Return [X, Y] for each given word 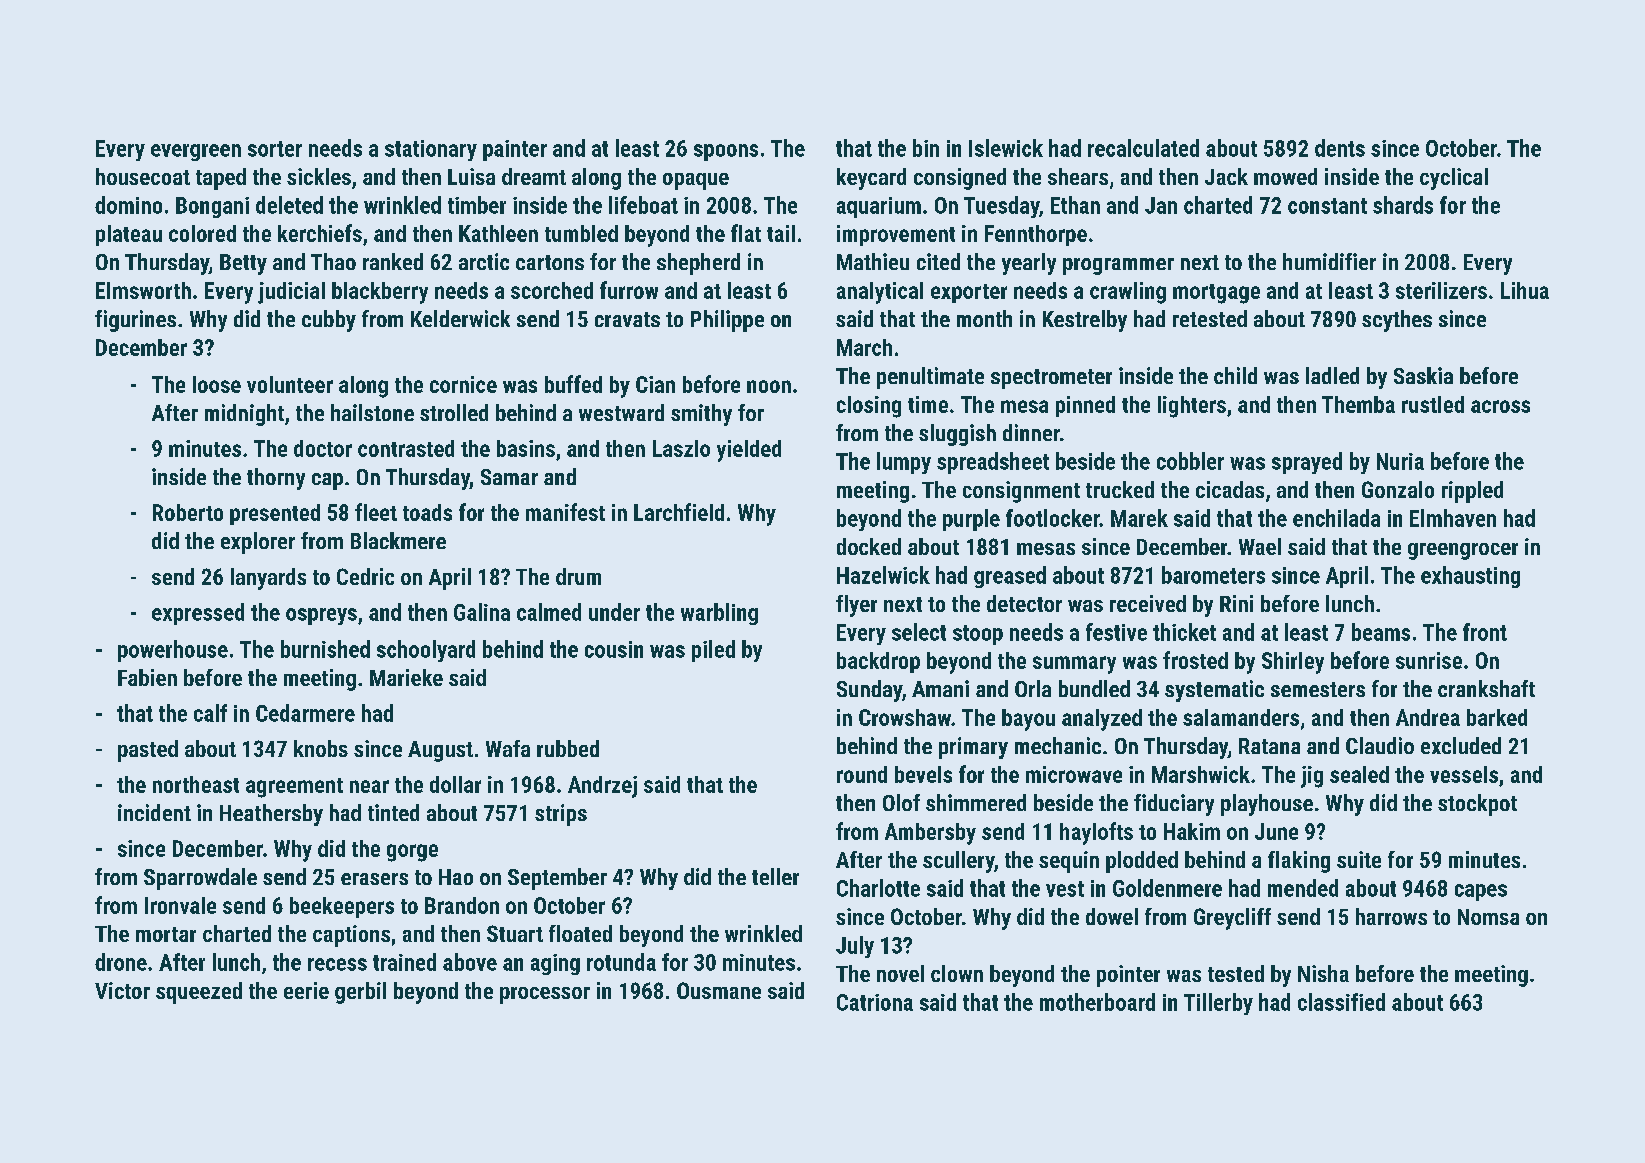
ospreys [321, 616]
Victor [122, 990]
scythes [1397, 321]
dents [1340, 148]
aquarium [879, 207]
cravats [627, 319]
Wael [1260, 546]
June [1276, 831]
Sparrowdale [200, 879]
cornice [463, 384]
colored [202, 233]
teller [775, 876]
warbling [719, 614]
